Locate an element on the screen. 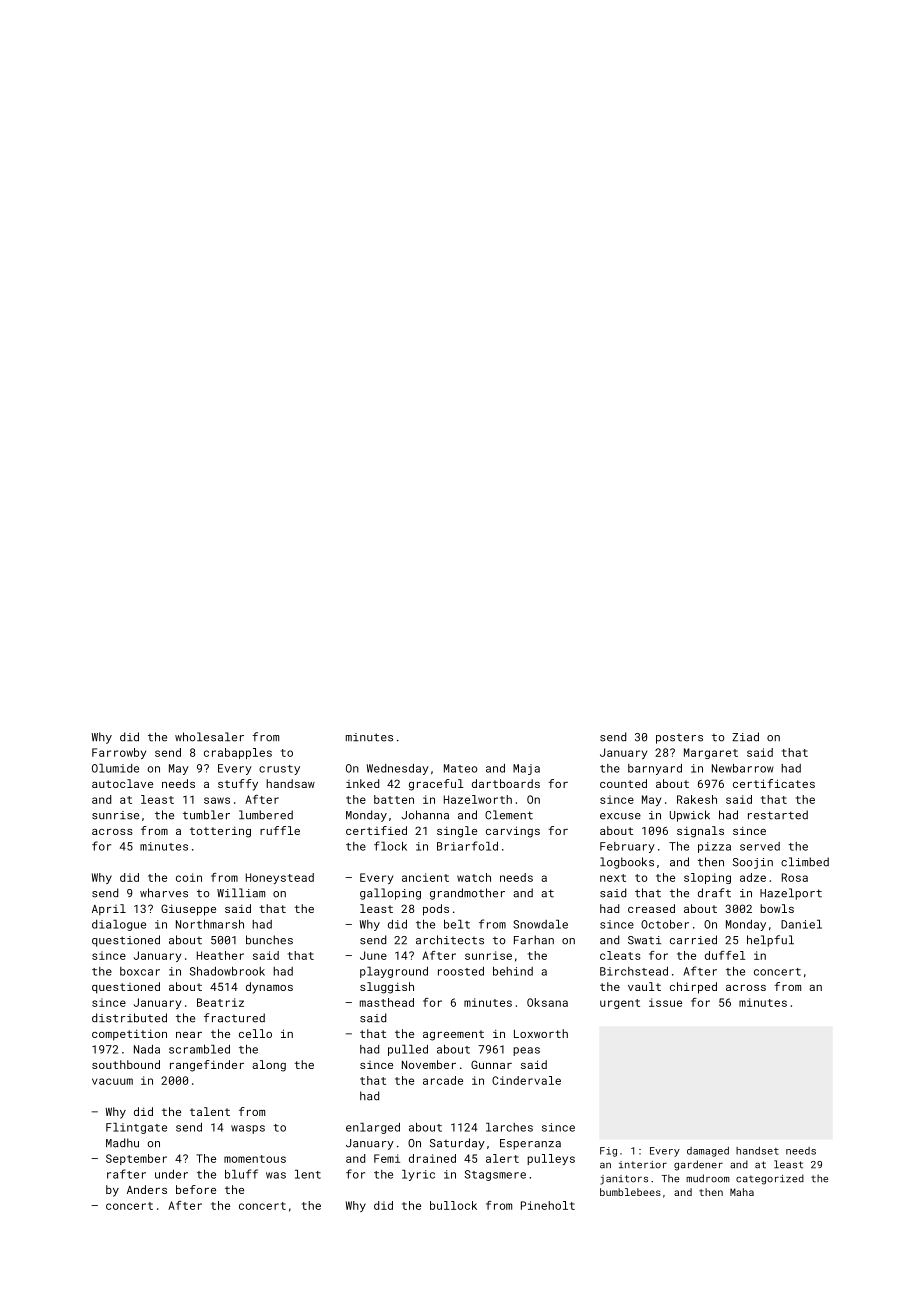 The height and width of the screenshot is (1308, 924). bunches is located at coordinates (269, 940).
